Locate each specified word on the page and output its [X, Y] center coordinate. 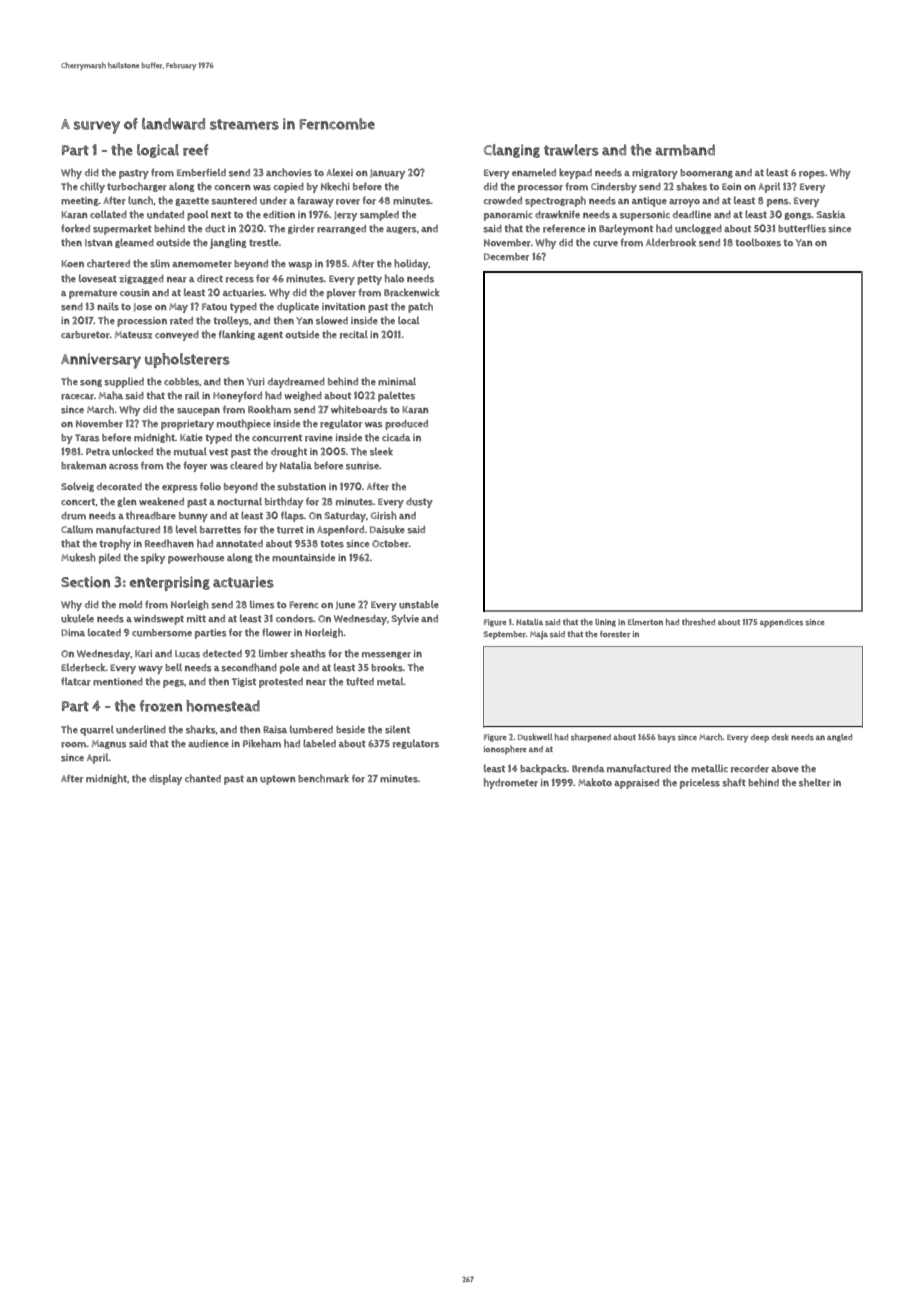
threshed [698, 622]
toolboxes [758, 242]
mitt [196, 619]
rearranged [341, 229]
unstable [419, 604]
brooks [387, 667]
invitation [343, 306]
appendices [781, 623]
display [165, 779]
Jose [142, 307]
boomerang [706, 173]
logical [158, 151]
